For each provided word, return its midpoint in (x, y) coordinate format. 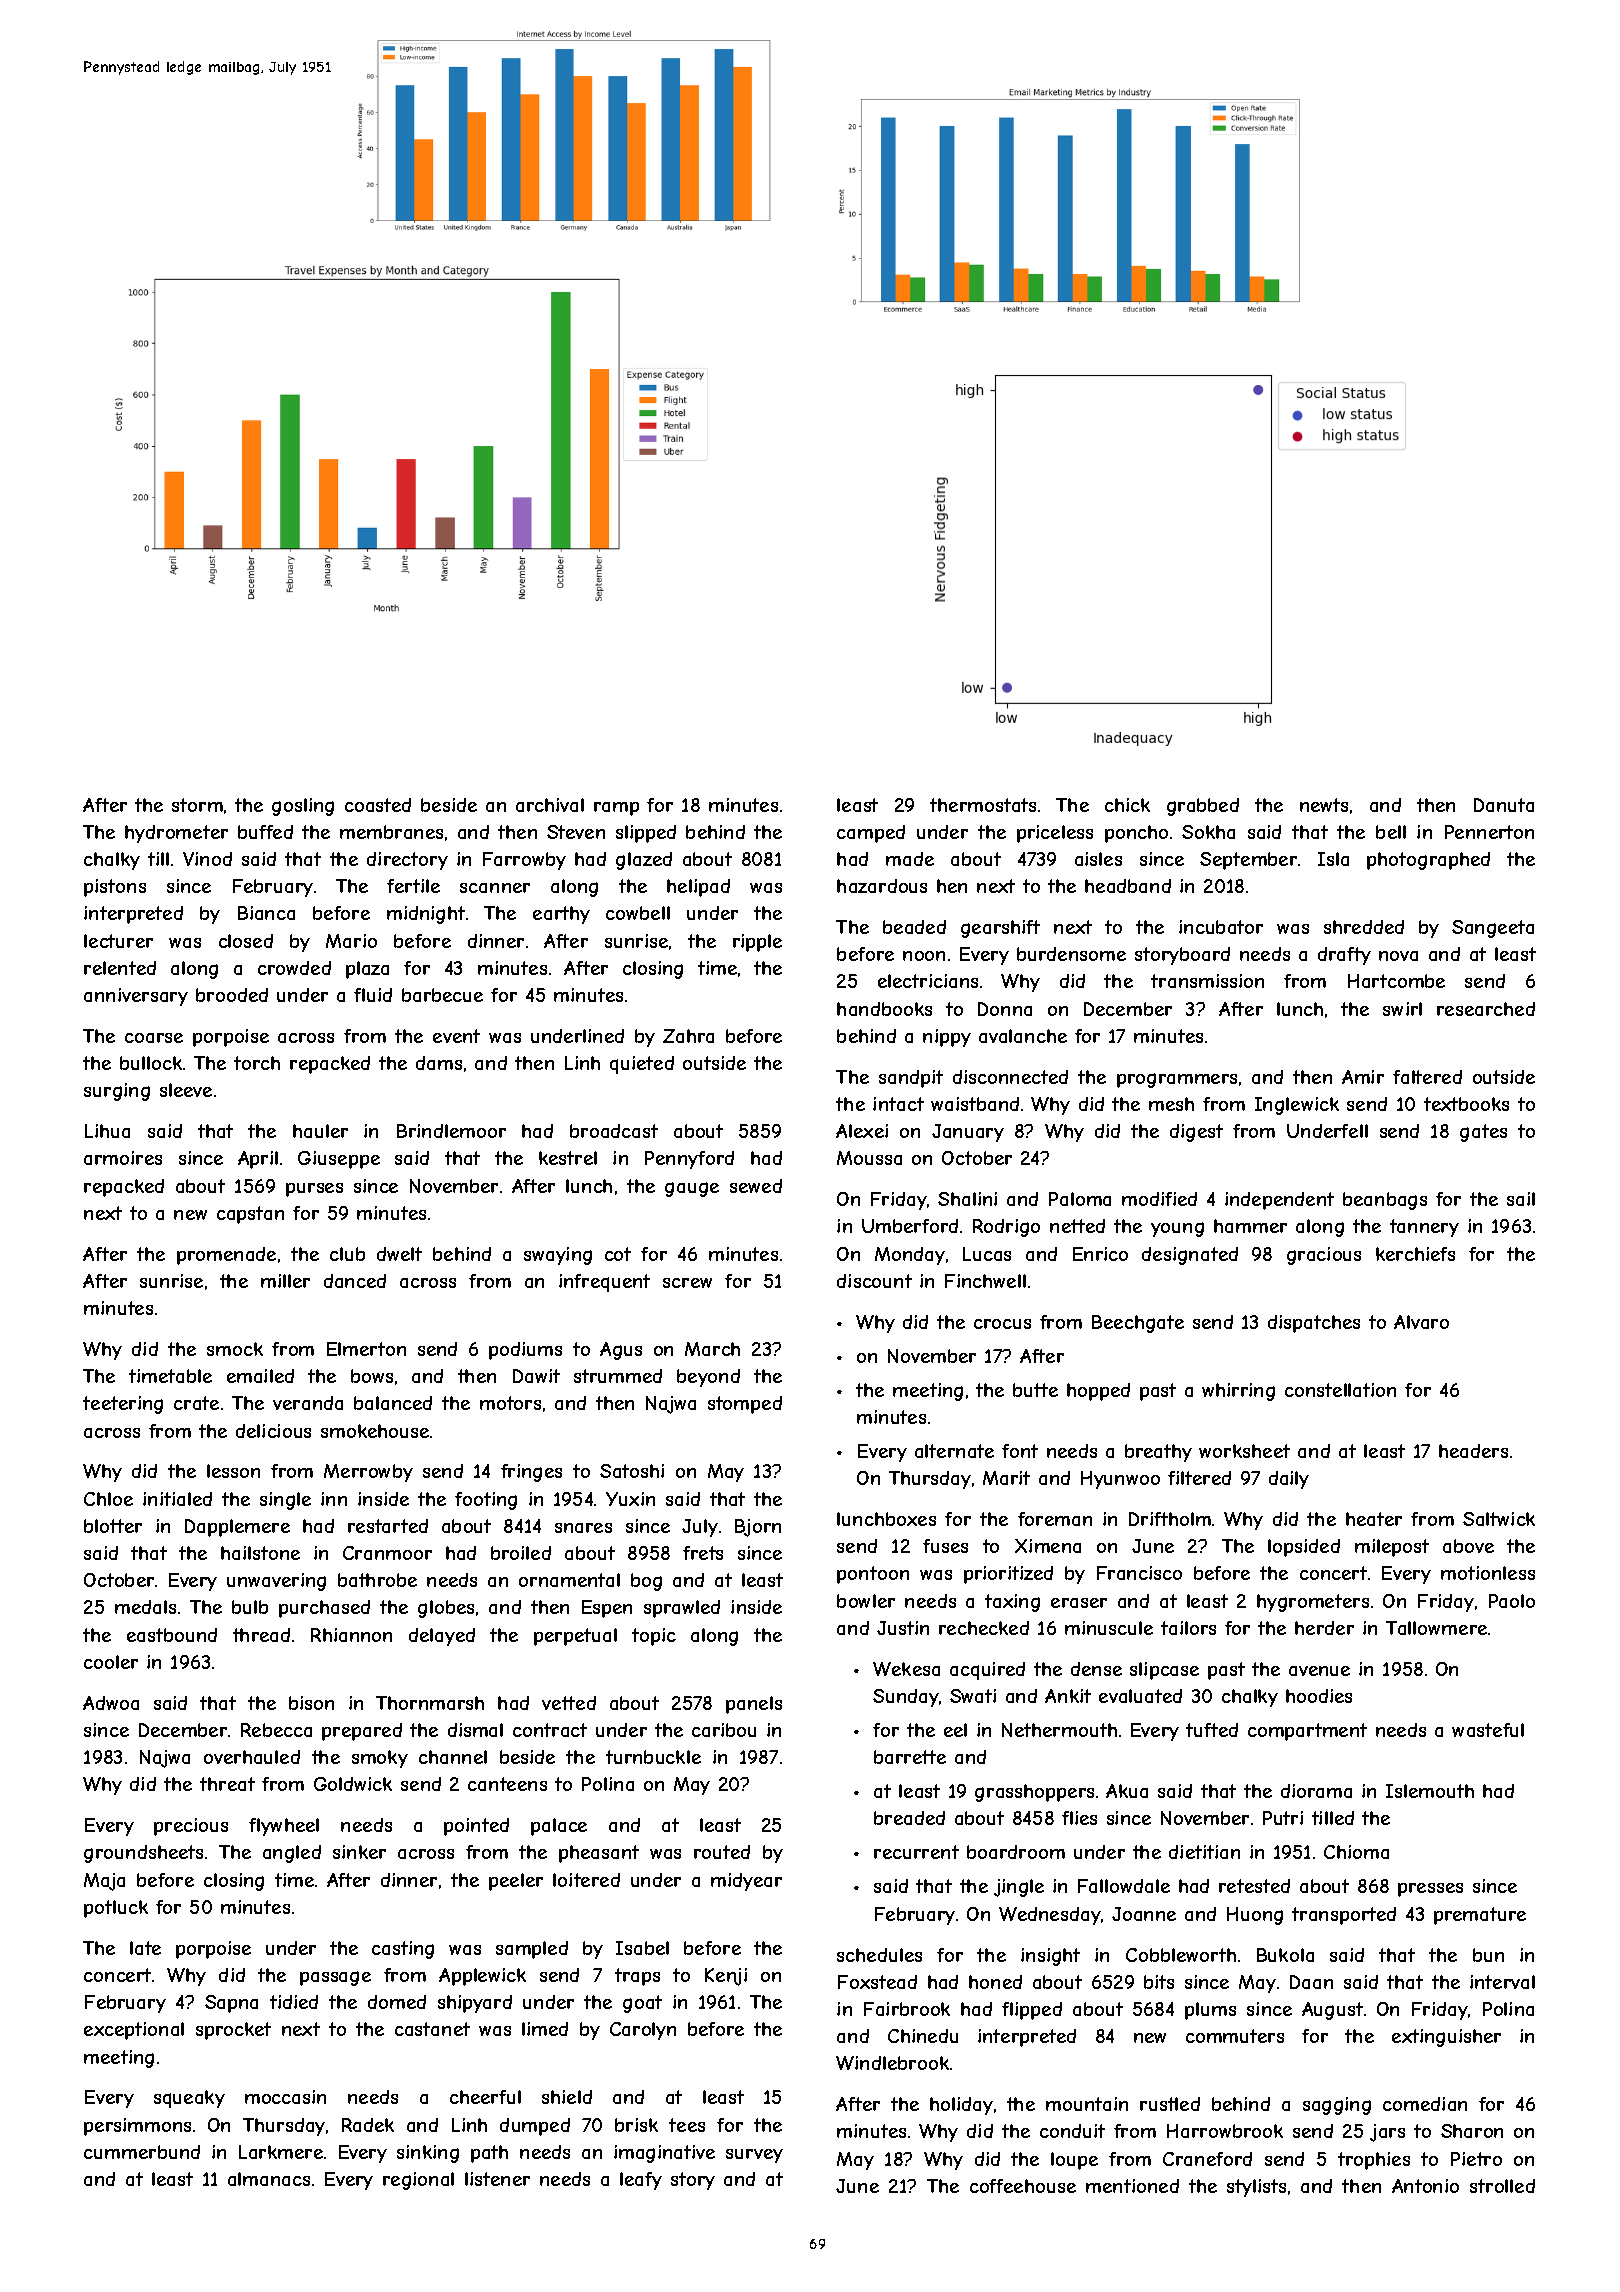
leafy (641, 2181)
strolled (1502, 2186)
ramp (616, 809)
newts (1324, 805)
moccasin (285, 2097)
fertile (413, 886)
